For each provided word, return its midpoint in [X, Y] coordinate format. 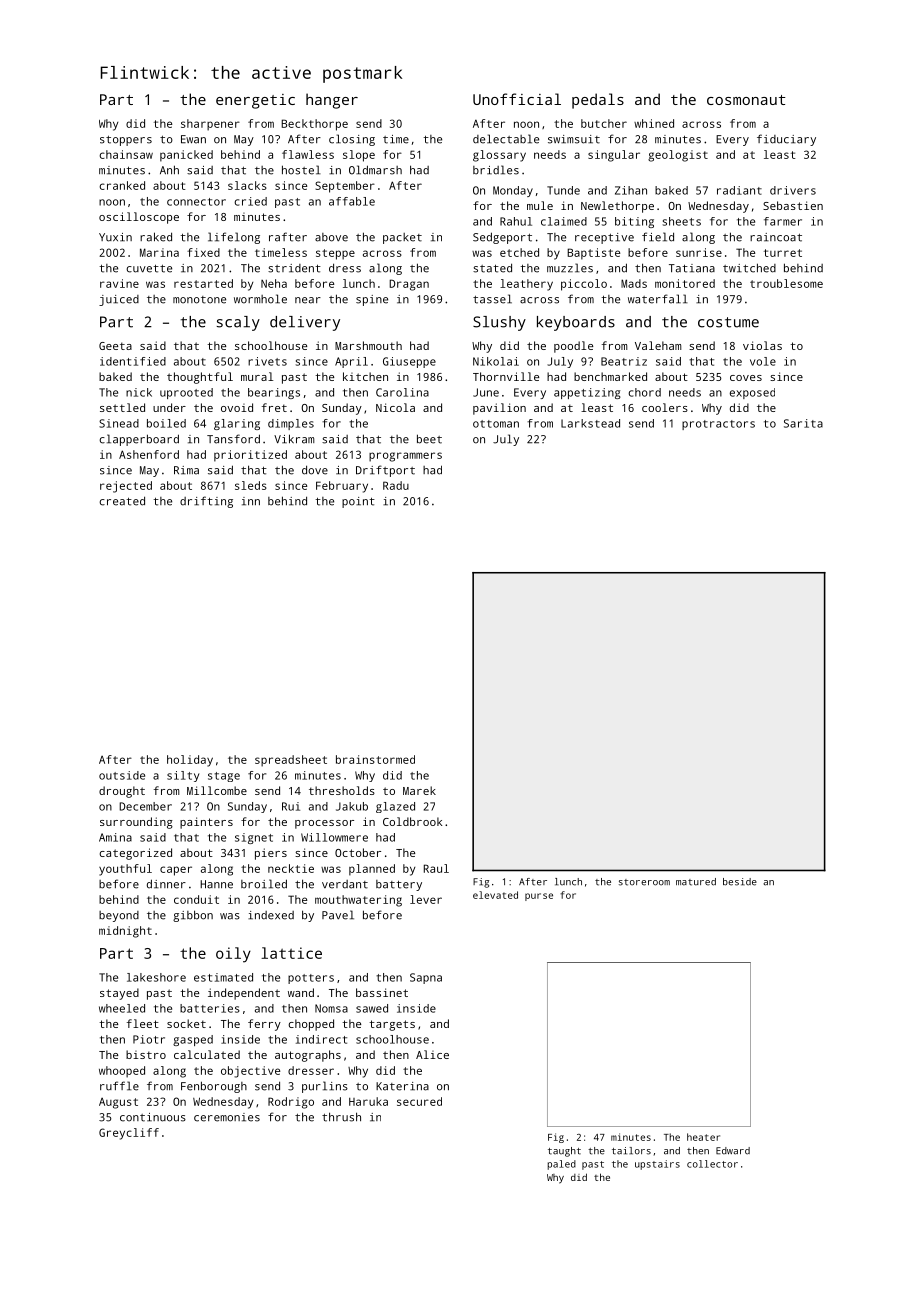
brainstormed [375, 759]
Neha [274, 283]
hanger [332, 101]
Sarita [803, 423]
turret [783, 253]
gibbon [193, 916]
